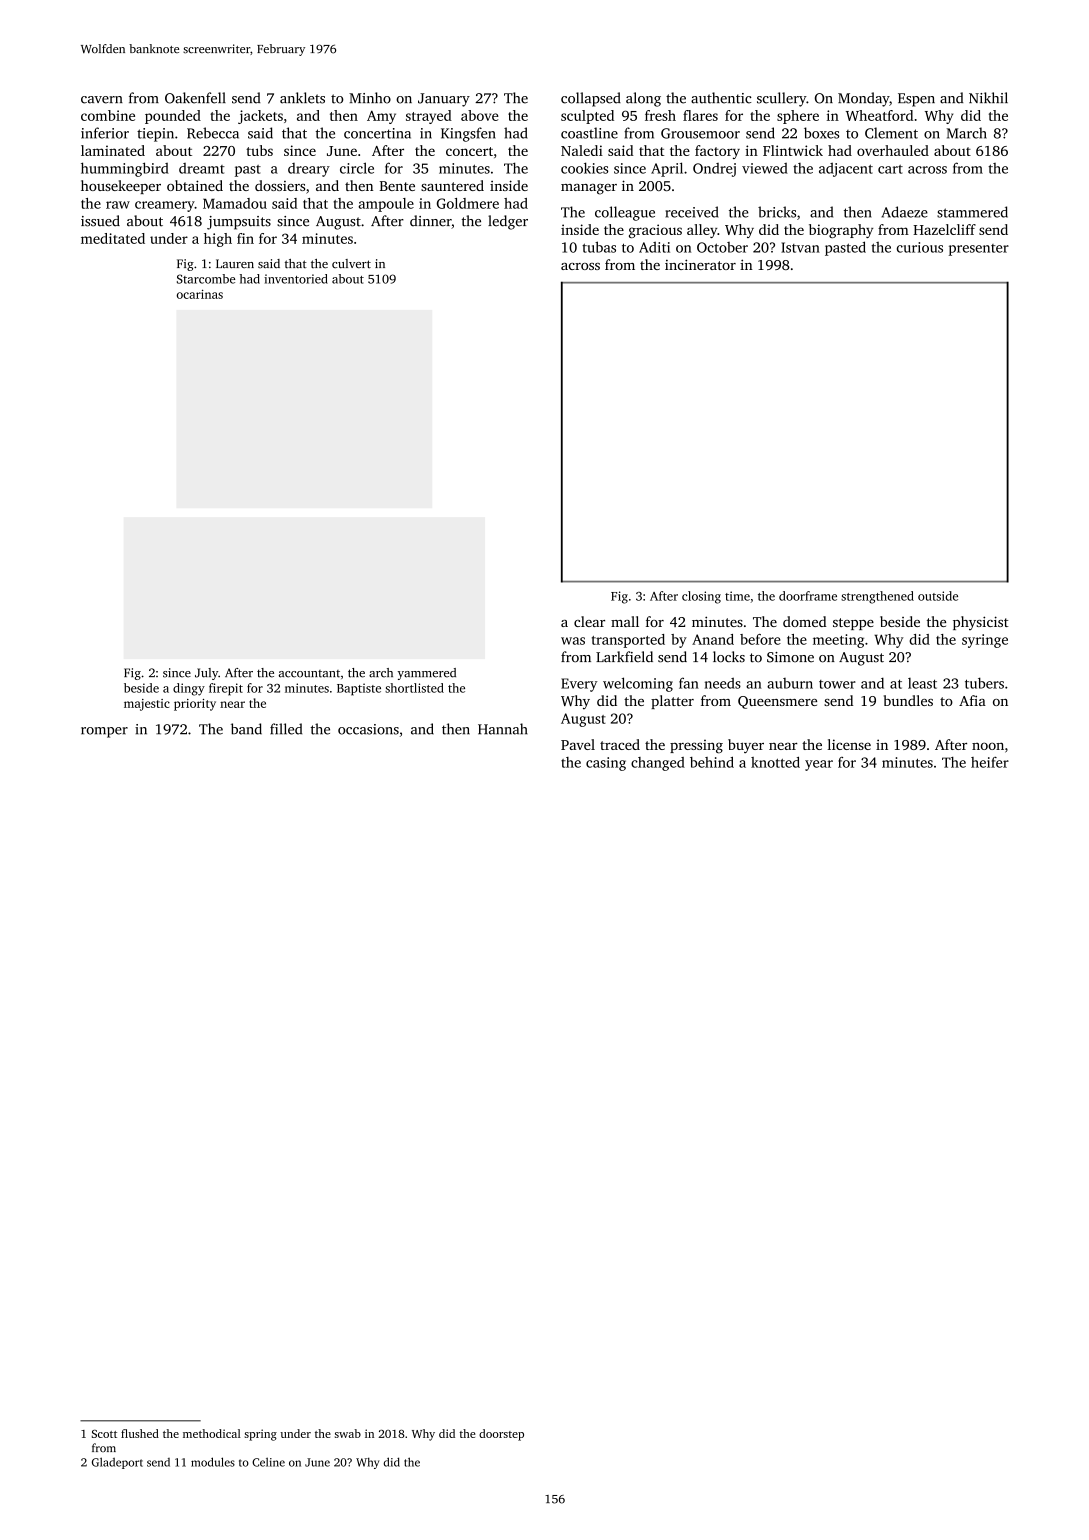 Image resolution: width=1089 pixels, height=1540 pixels. Describe the element at coordinates (501, 1435) in the screenshot. I see `doorstep` at that location.
